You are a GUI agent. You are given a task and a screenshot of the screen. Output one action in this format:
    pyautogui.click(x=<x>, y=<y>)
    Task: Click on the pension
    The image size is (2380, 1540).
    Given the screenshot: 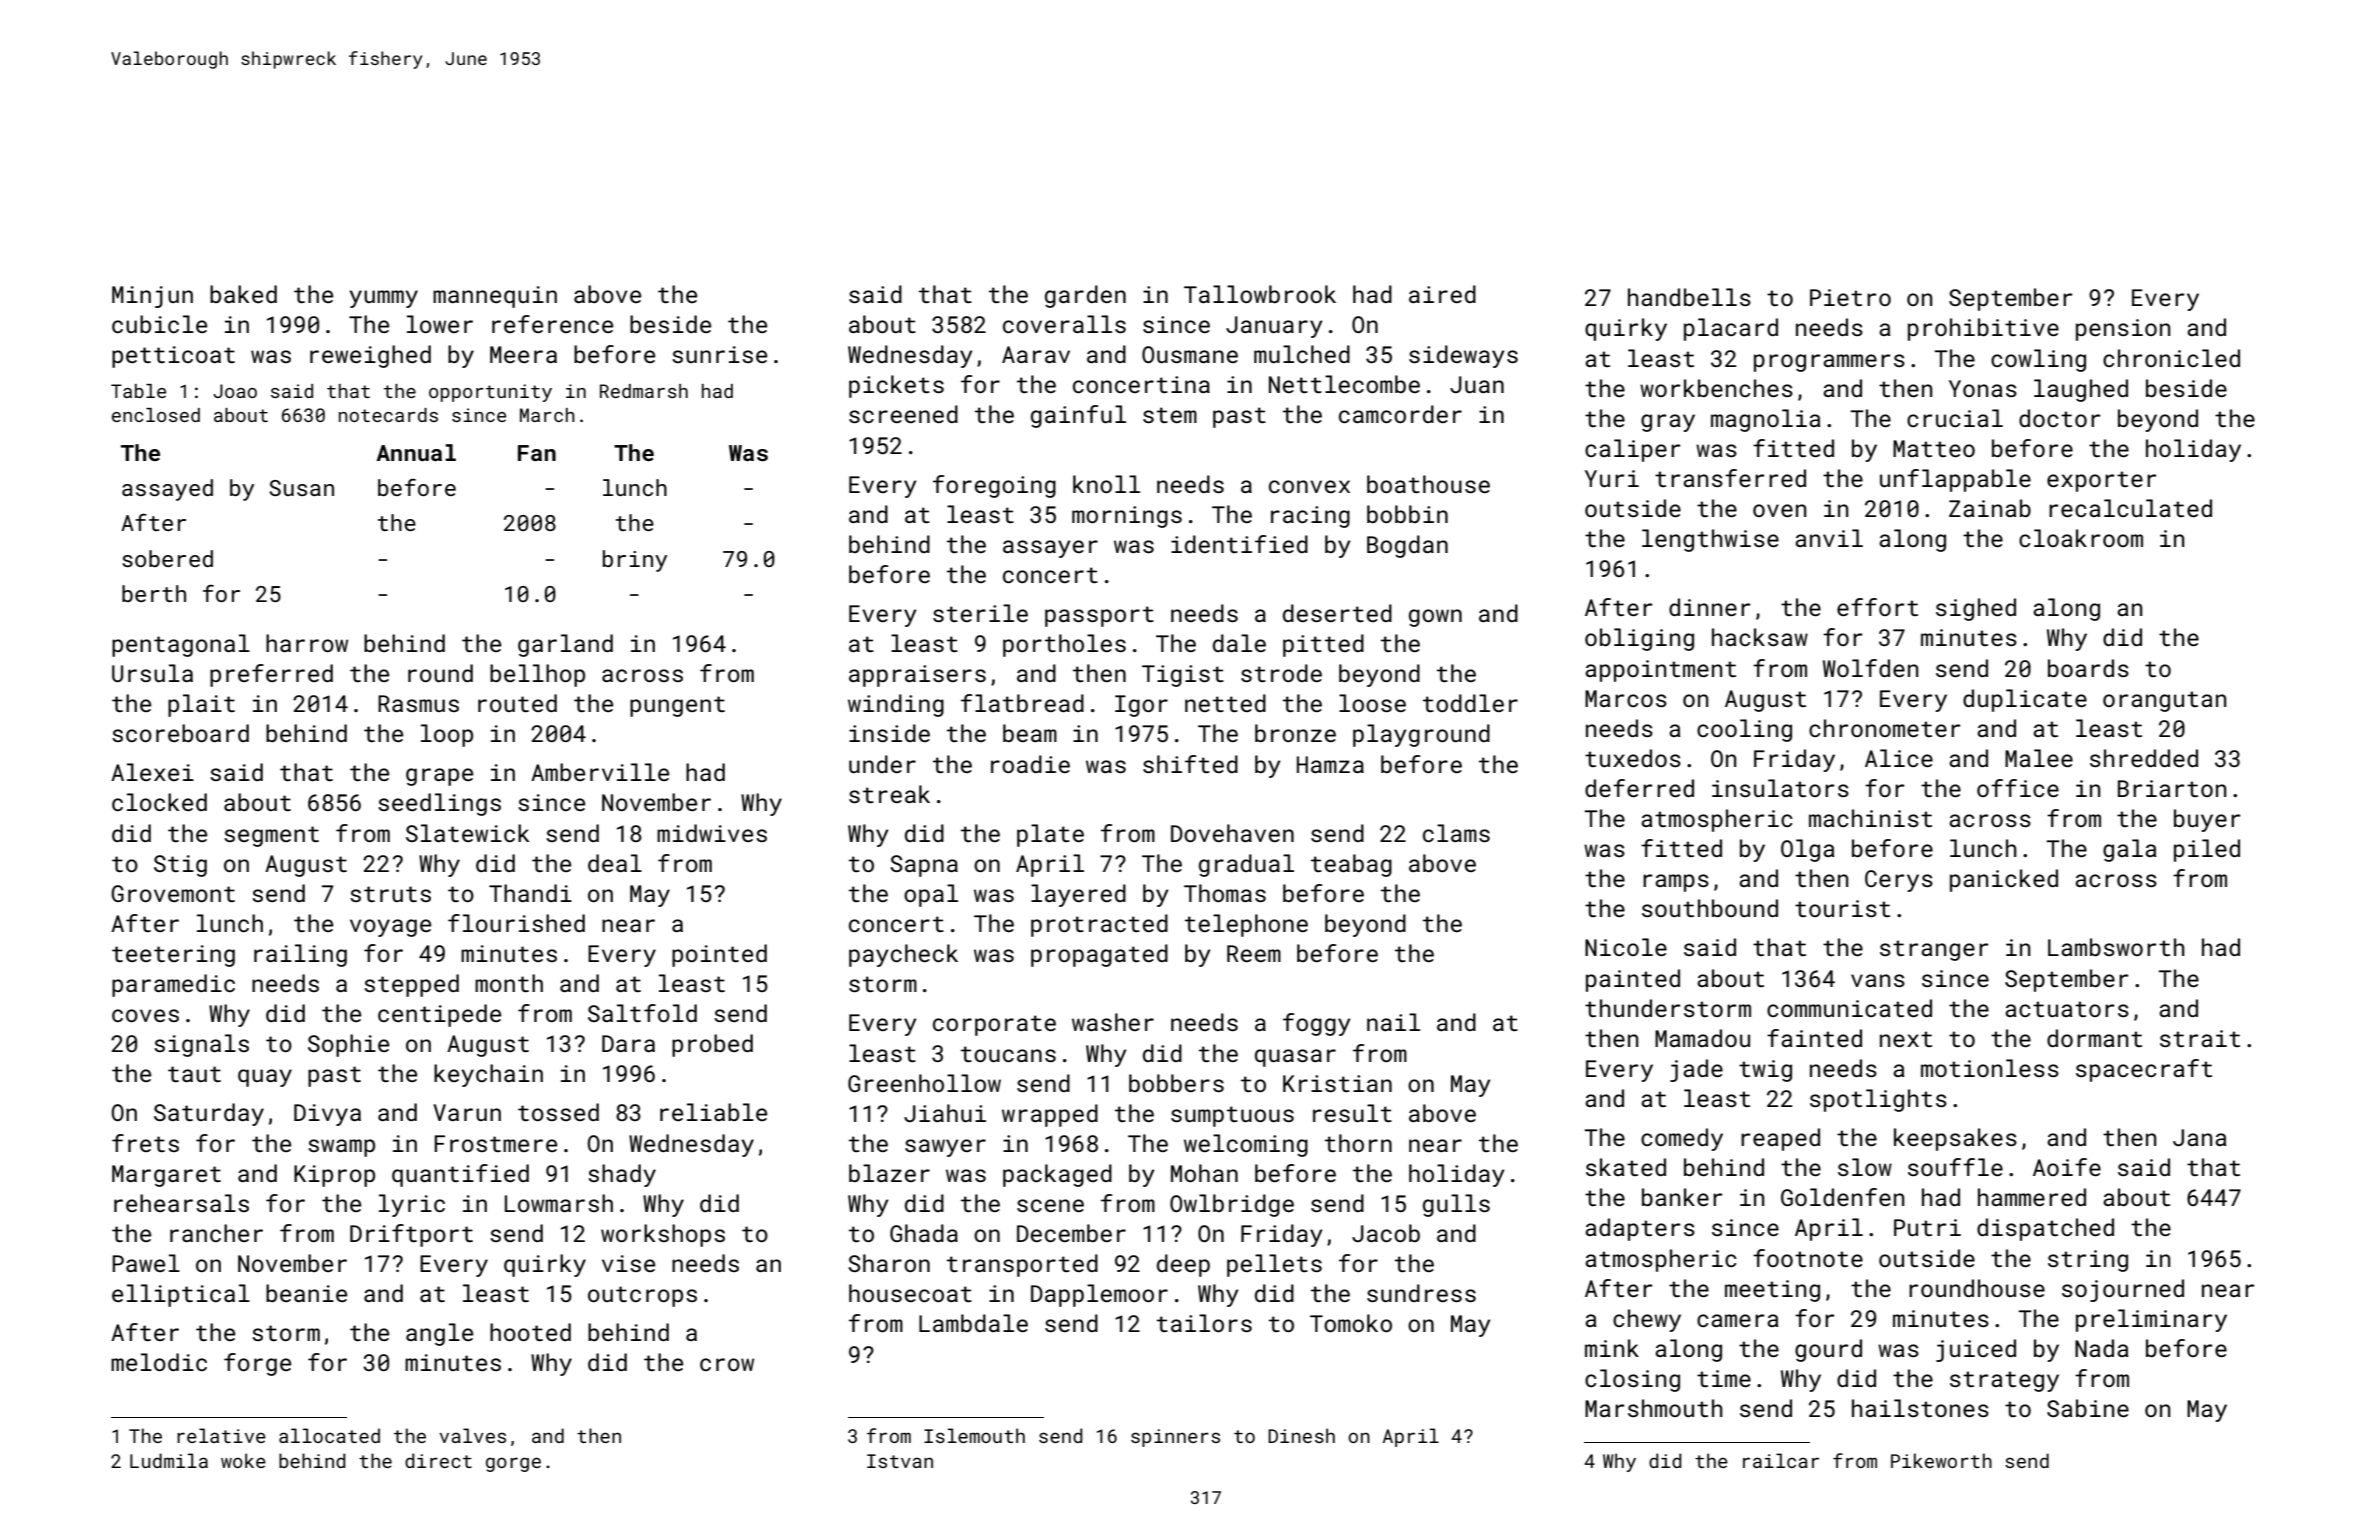 What is the action you would take?
    pyautogui.click(x=2123, y=330)
